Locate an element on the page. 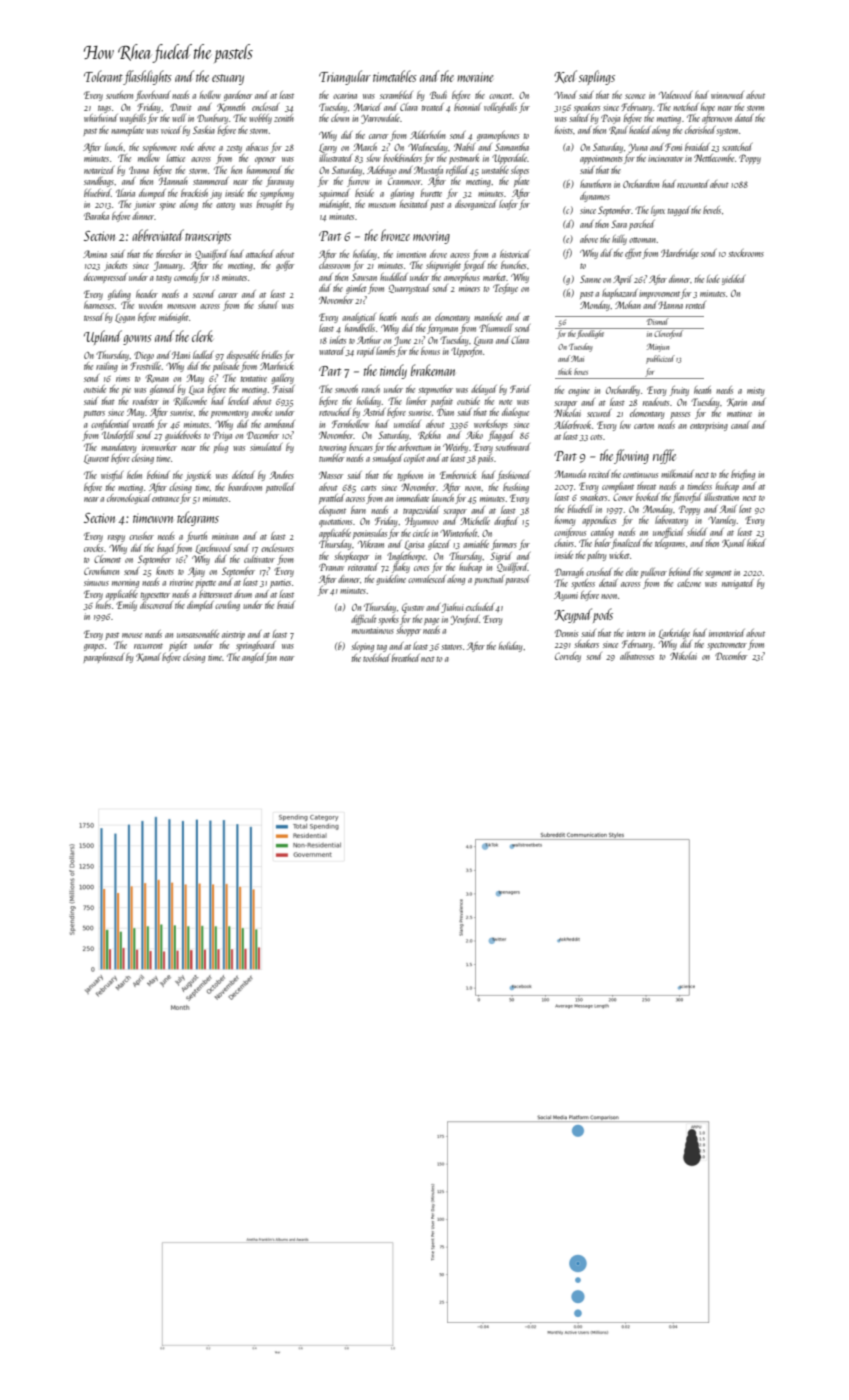 Image resolution: width=849 pixels, height=1400 pixels. winnowed is located at coordinates (727, 95).
